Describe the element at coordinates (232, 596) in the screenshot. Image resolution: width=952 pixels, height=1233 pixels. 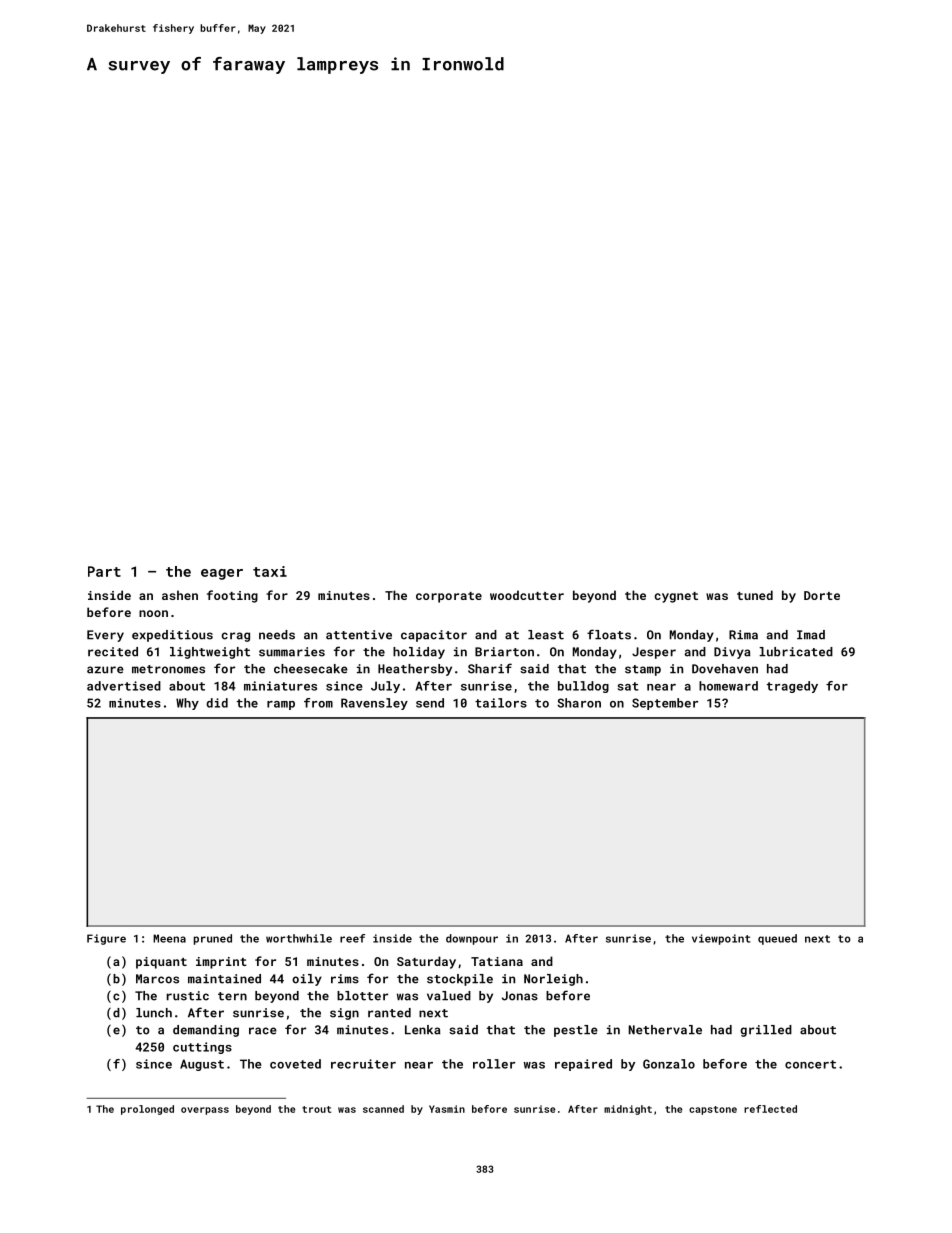
I see `footing` at that location.
